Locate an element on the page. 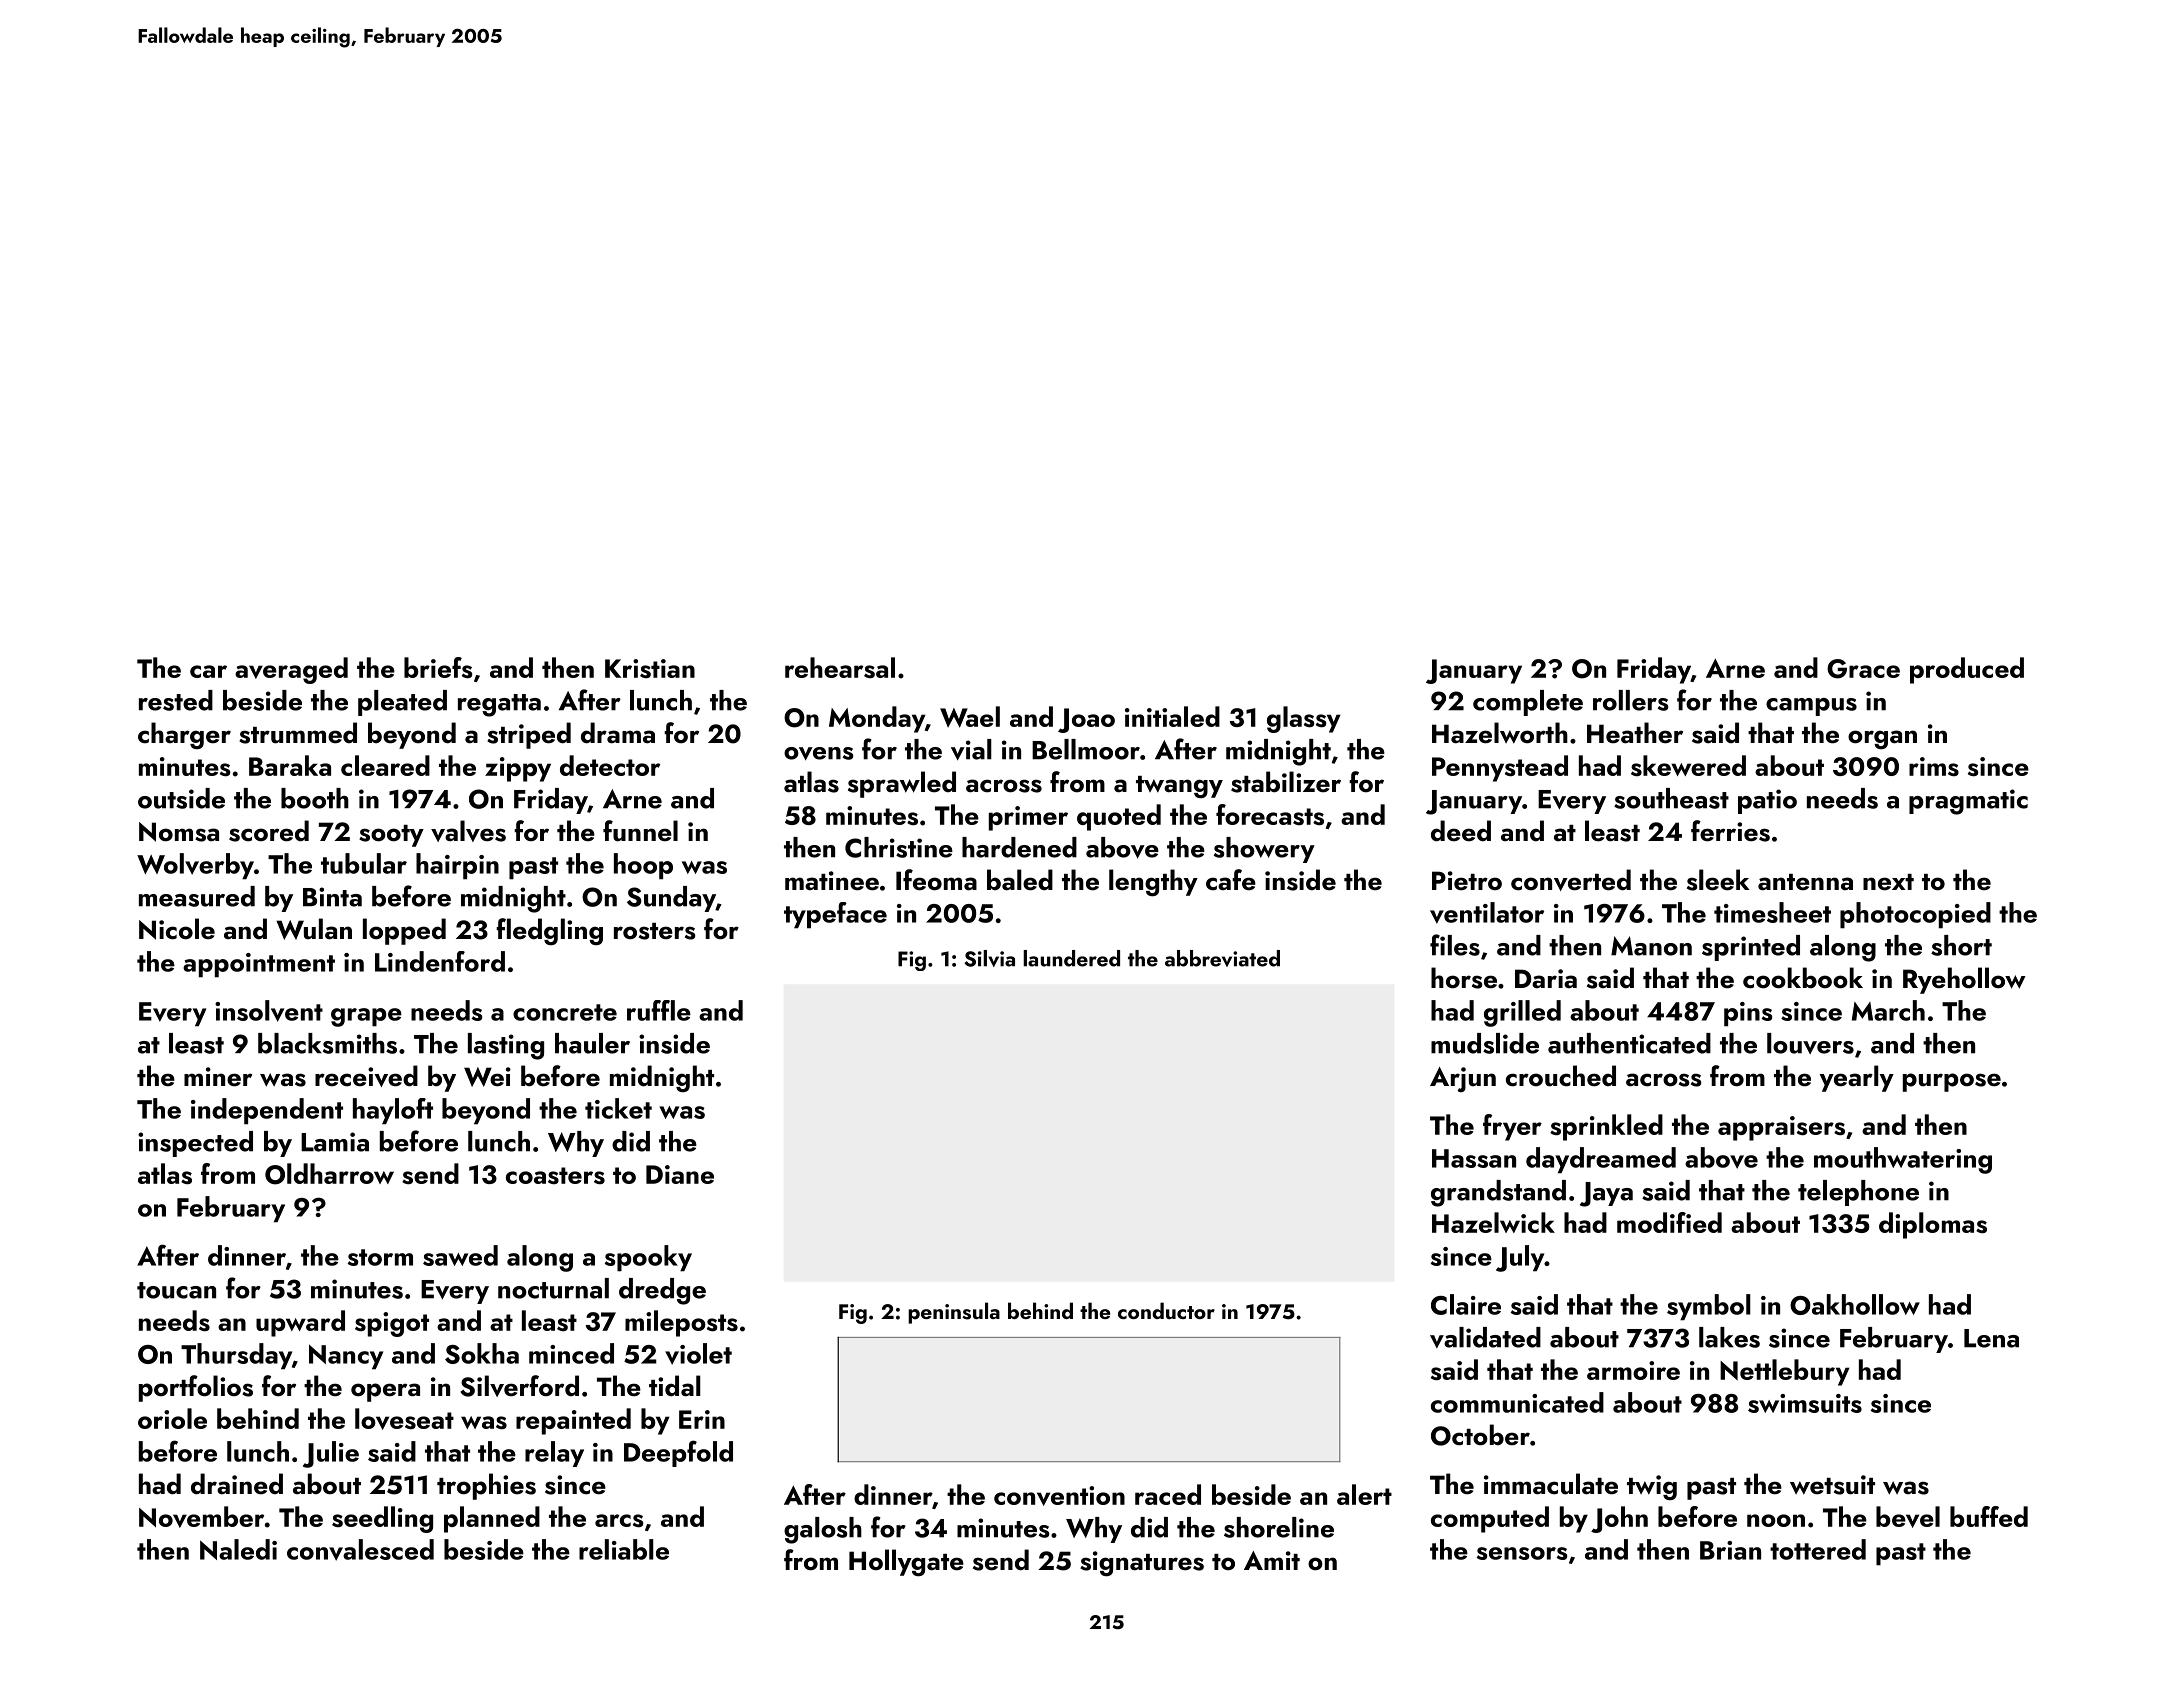  skewered is located at coordinates (1688, 765).
